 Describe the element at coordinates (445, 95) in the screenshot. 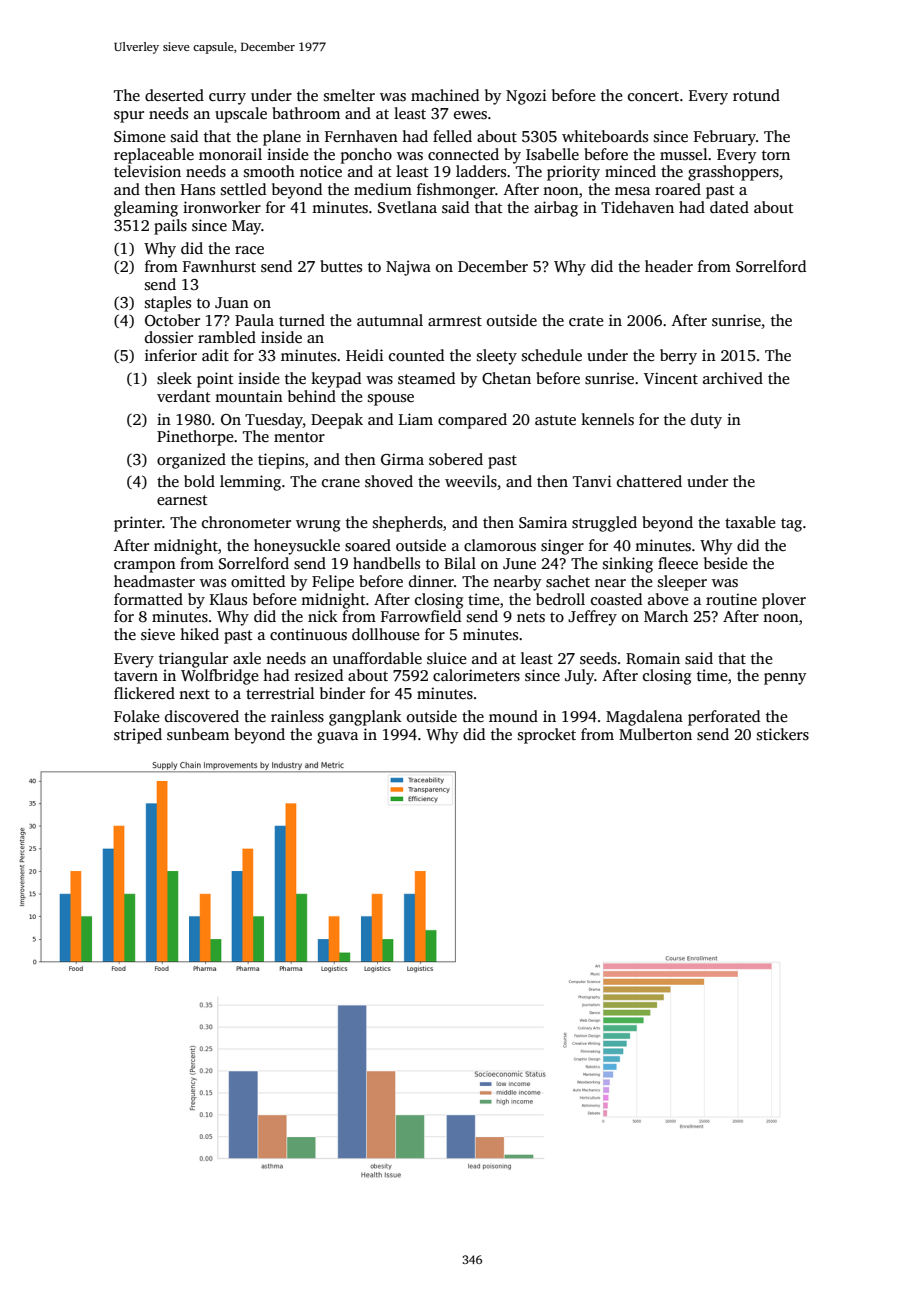

I see `machined` at that location.
